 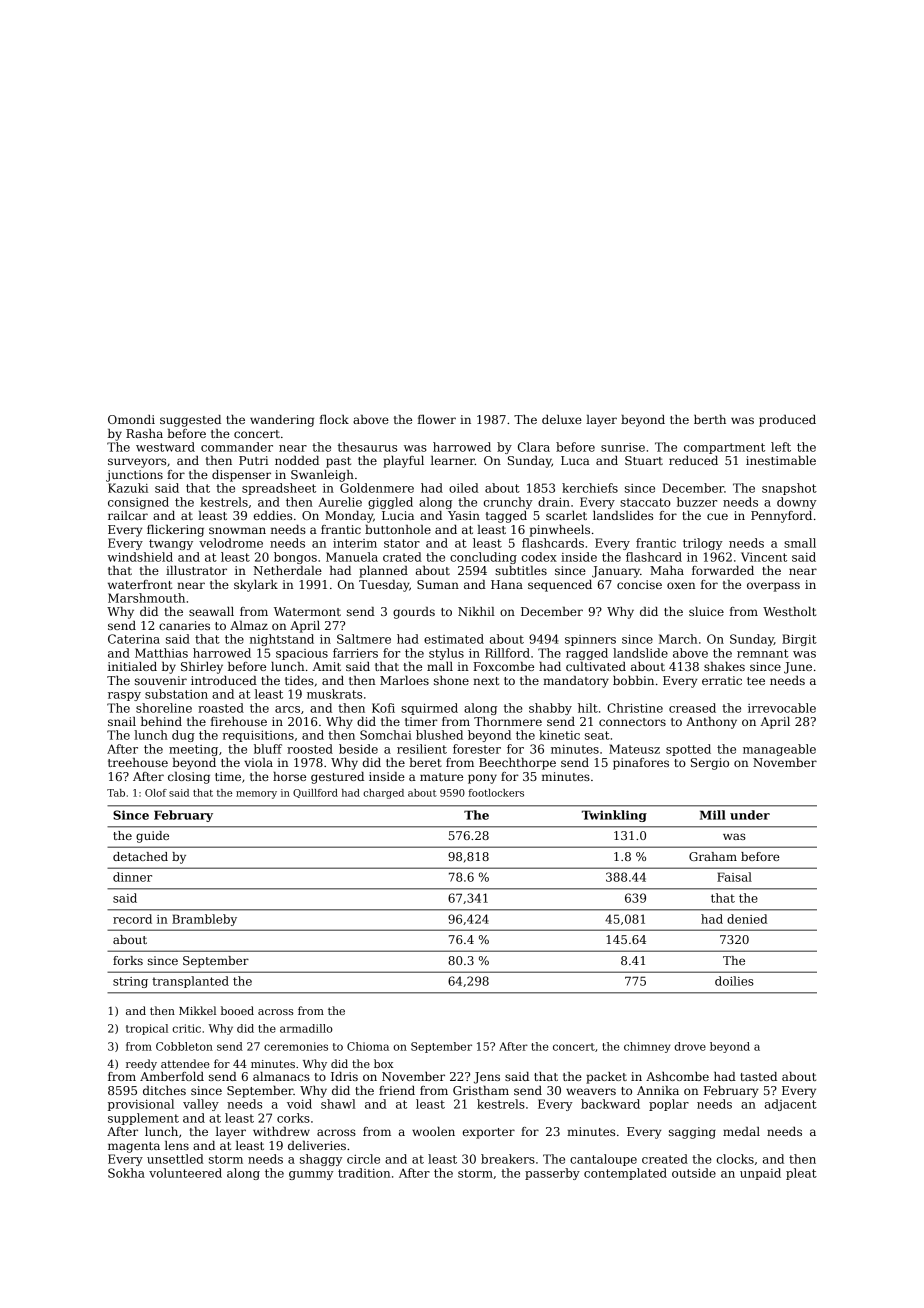 I want to click on breakers, so click(x=508, y=1159).
